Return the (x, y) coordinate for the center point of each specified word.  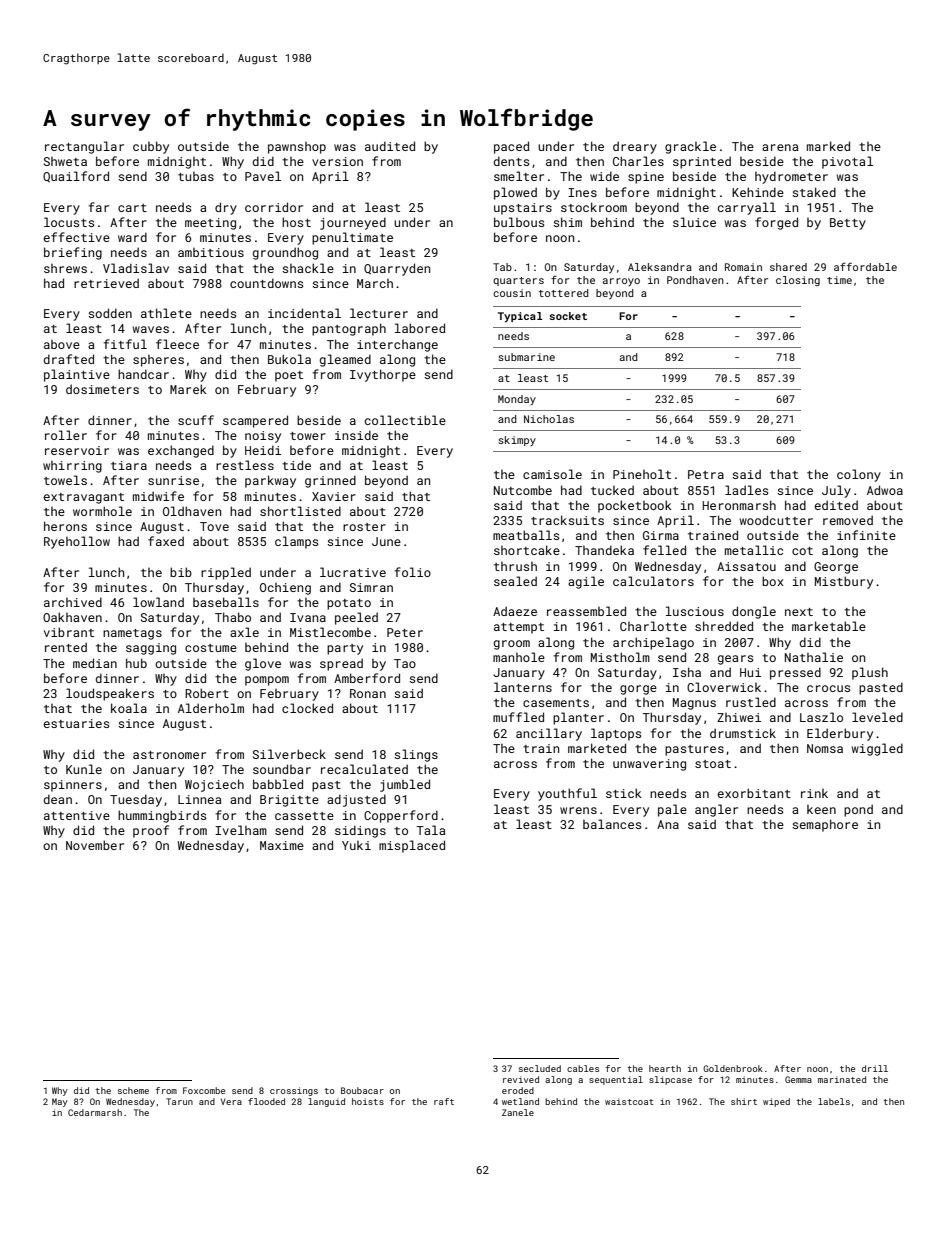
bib (181, 572)
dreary (635, 147)
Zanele (518, 1112)
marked (828, 146)
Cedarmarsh (95, 1112)
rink (814, 793)
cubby (151, 147)
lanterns (523, 687)
